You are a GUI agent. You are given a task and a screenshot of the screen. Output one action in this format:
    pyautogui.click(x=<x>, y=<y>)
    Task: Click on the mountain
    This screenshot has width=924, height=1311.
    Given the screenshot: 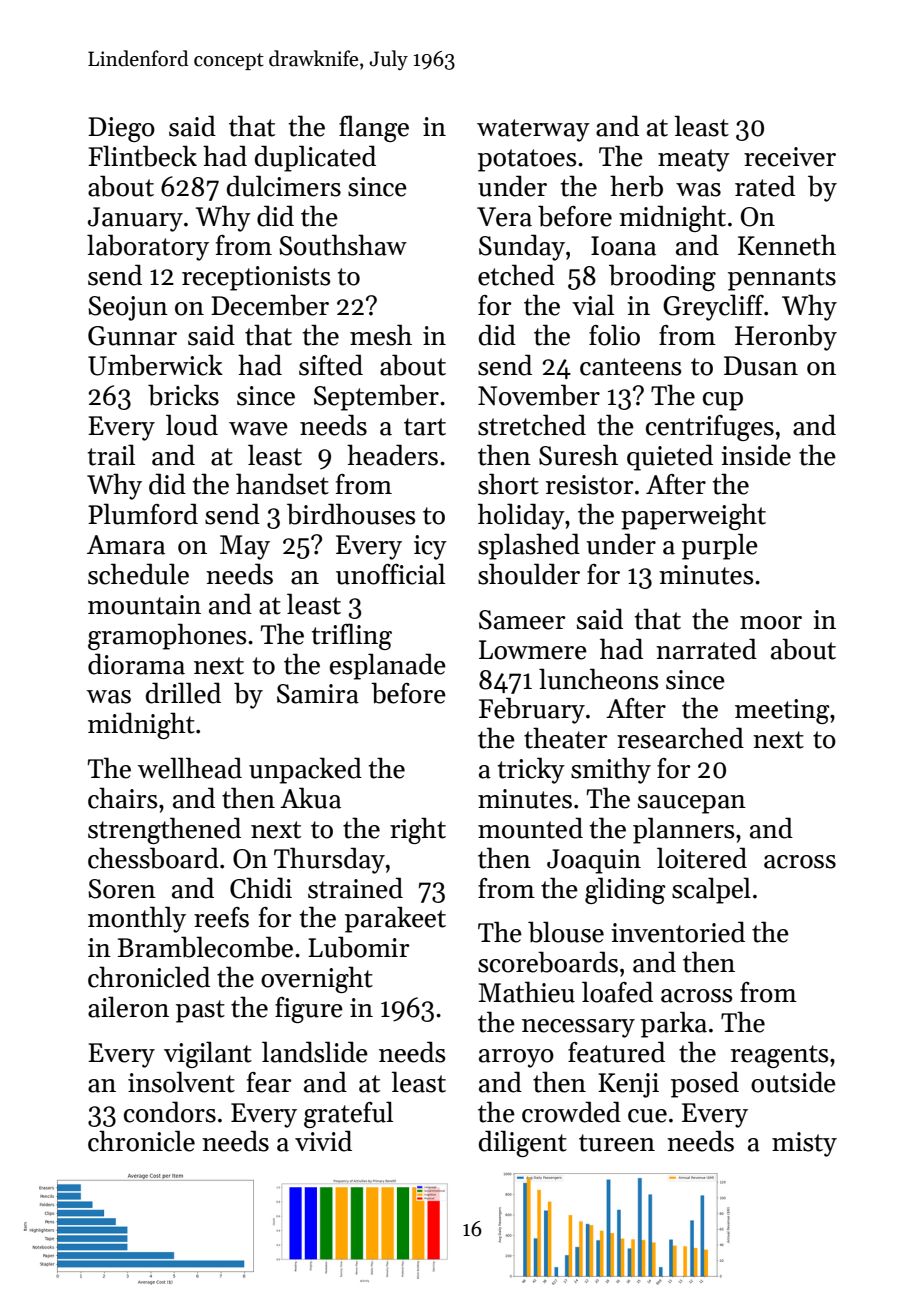 What is the action you would take?
    pyautogui.click(x=144, y=605)
